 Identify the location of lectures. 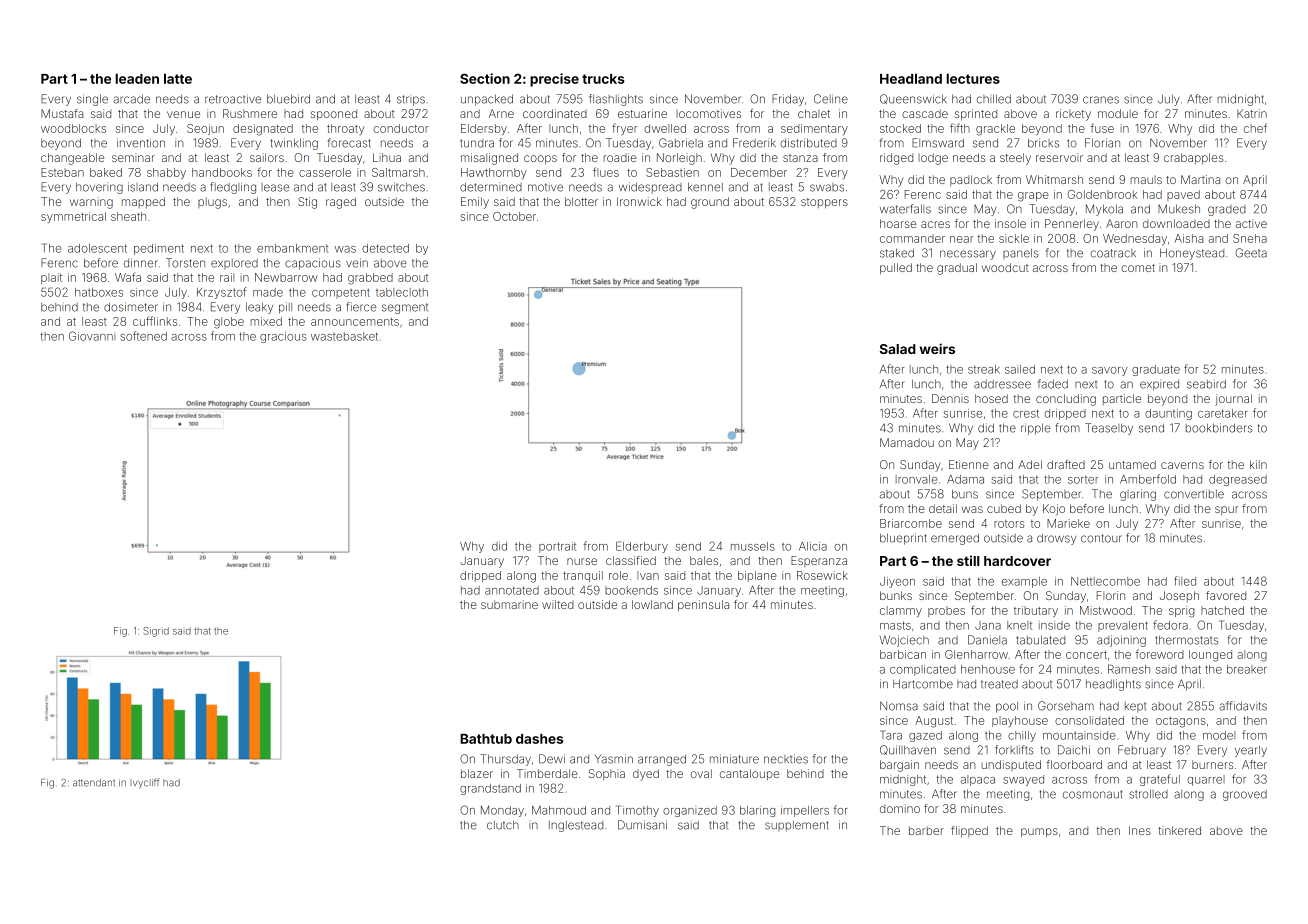
(973, 78).
